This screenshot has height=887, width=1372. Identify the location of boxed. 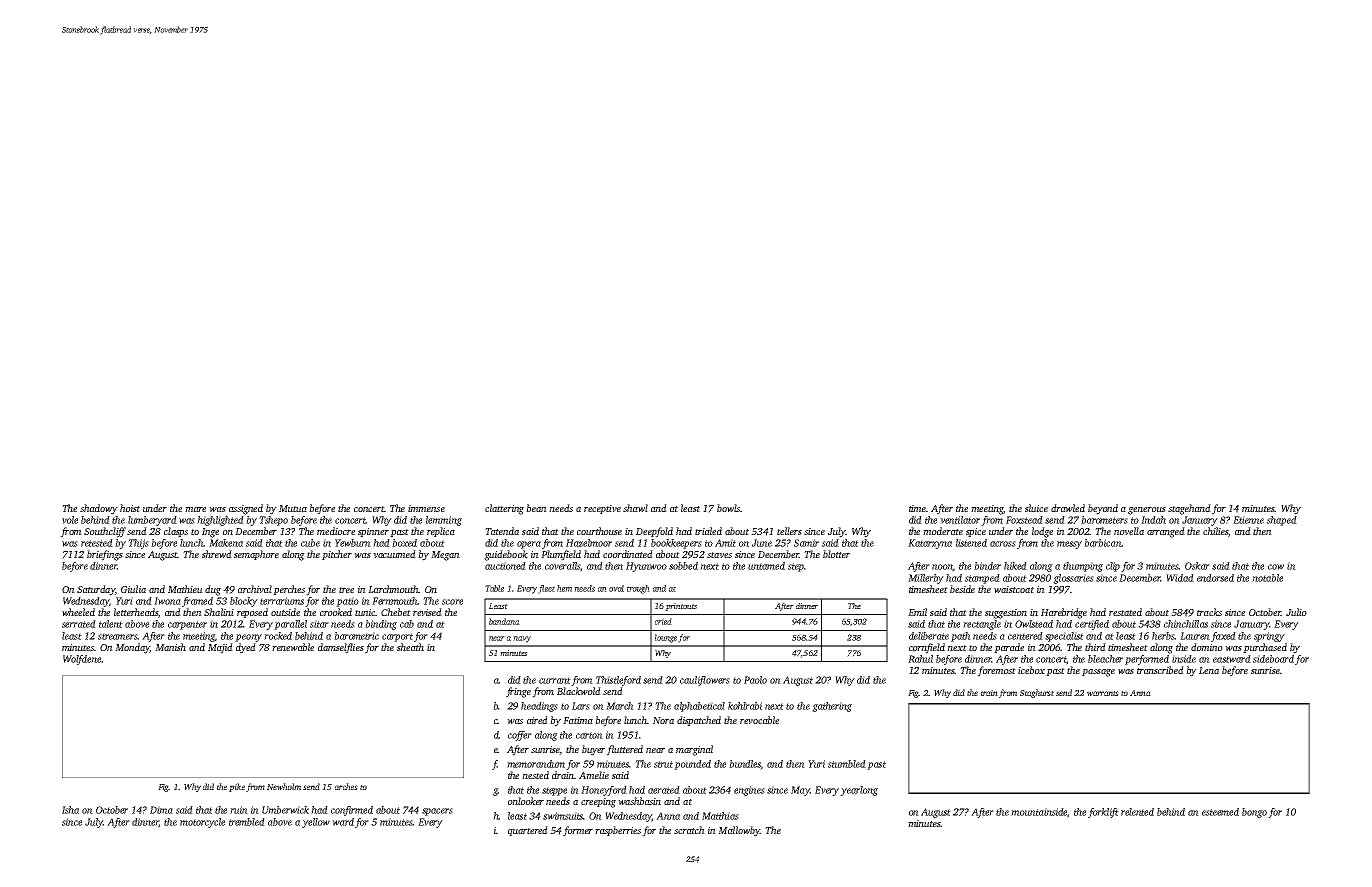
(404, 543).
